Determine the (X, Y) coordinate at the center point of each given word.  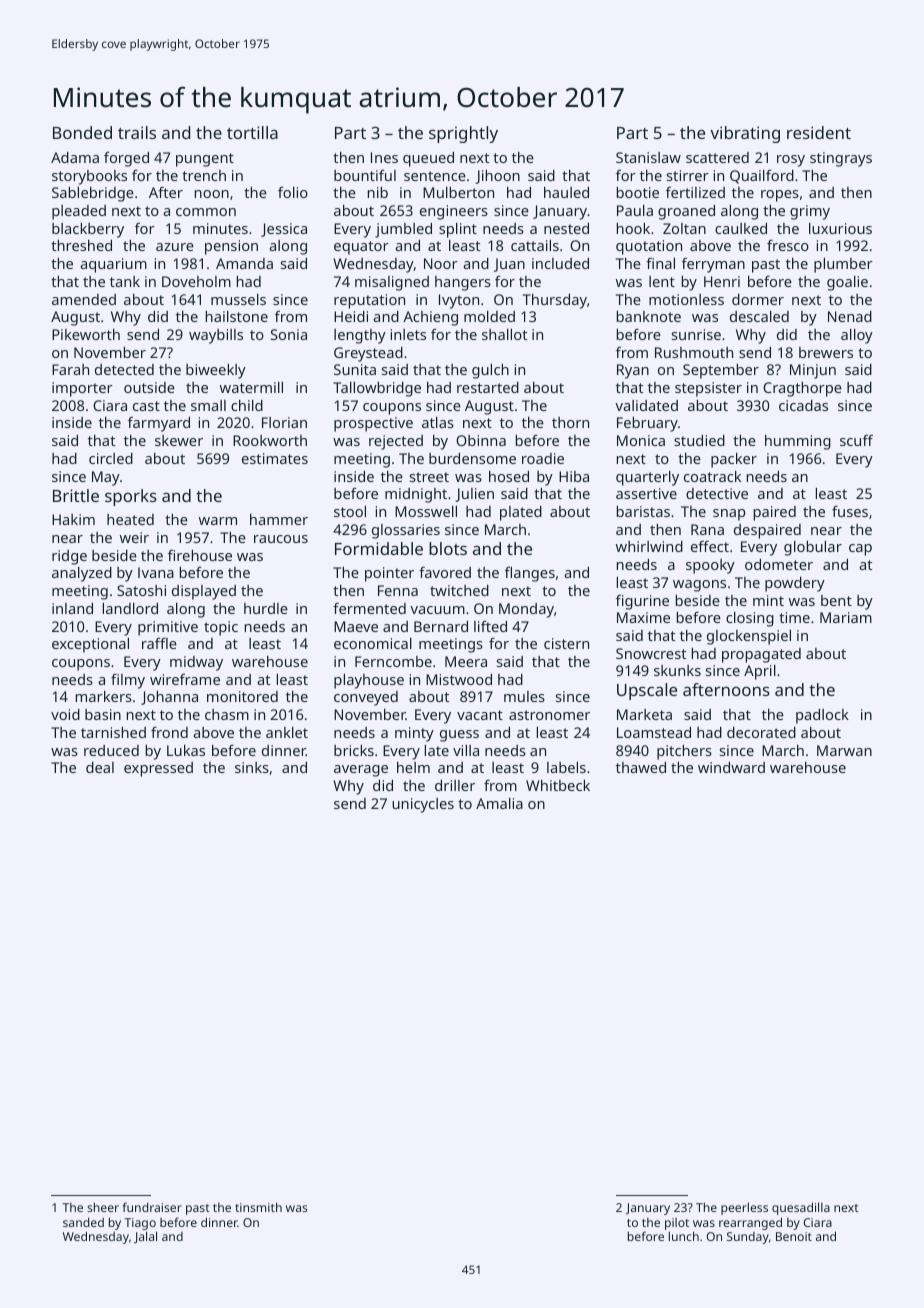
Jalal (145, 1237)
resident (819, 132)
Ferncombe (393, 661)
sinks (252, 767)
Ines (384, 157)
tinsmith (258, 1207)
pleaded (79, 212)
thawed (641, 767)
